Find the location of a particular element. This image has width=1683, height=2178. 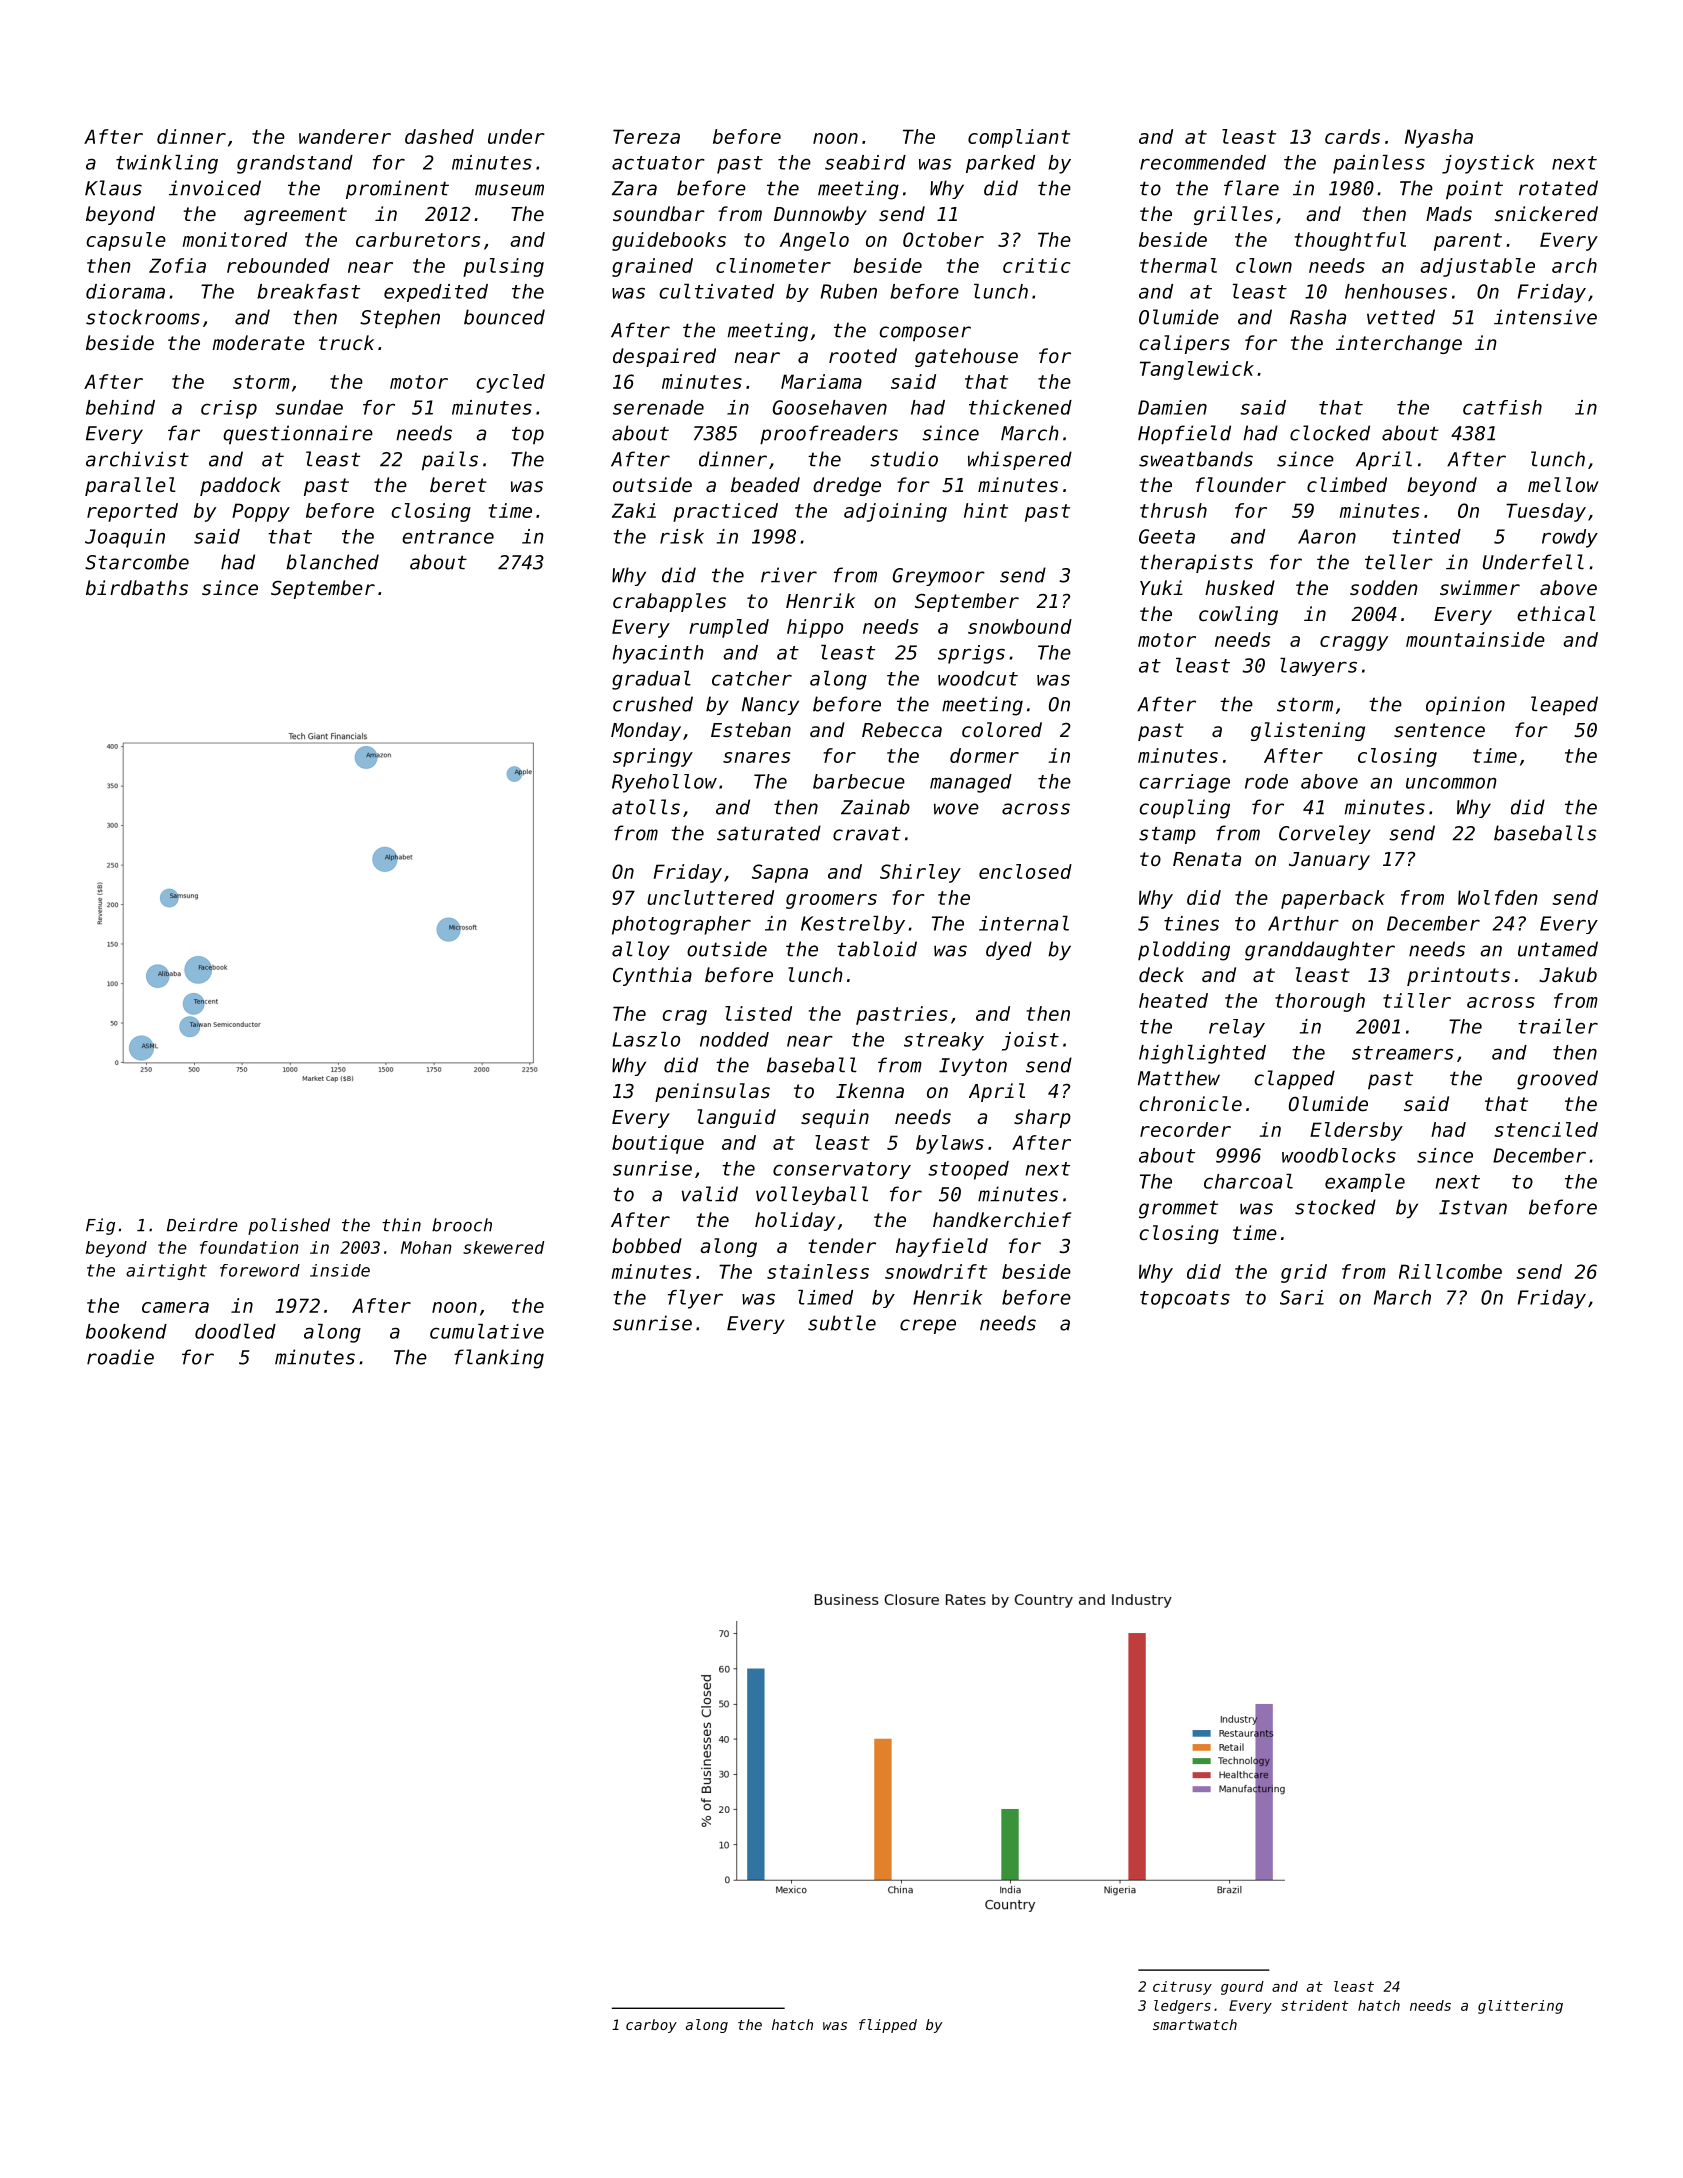

Tereza is located at coordinates (646, 136).
